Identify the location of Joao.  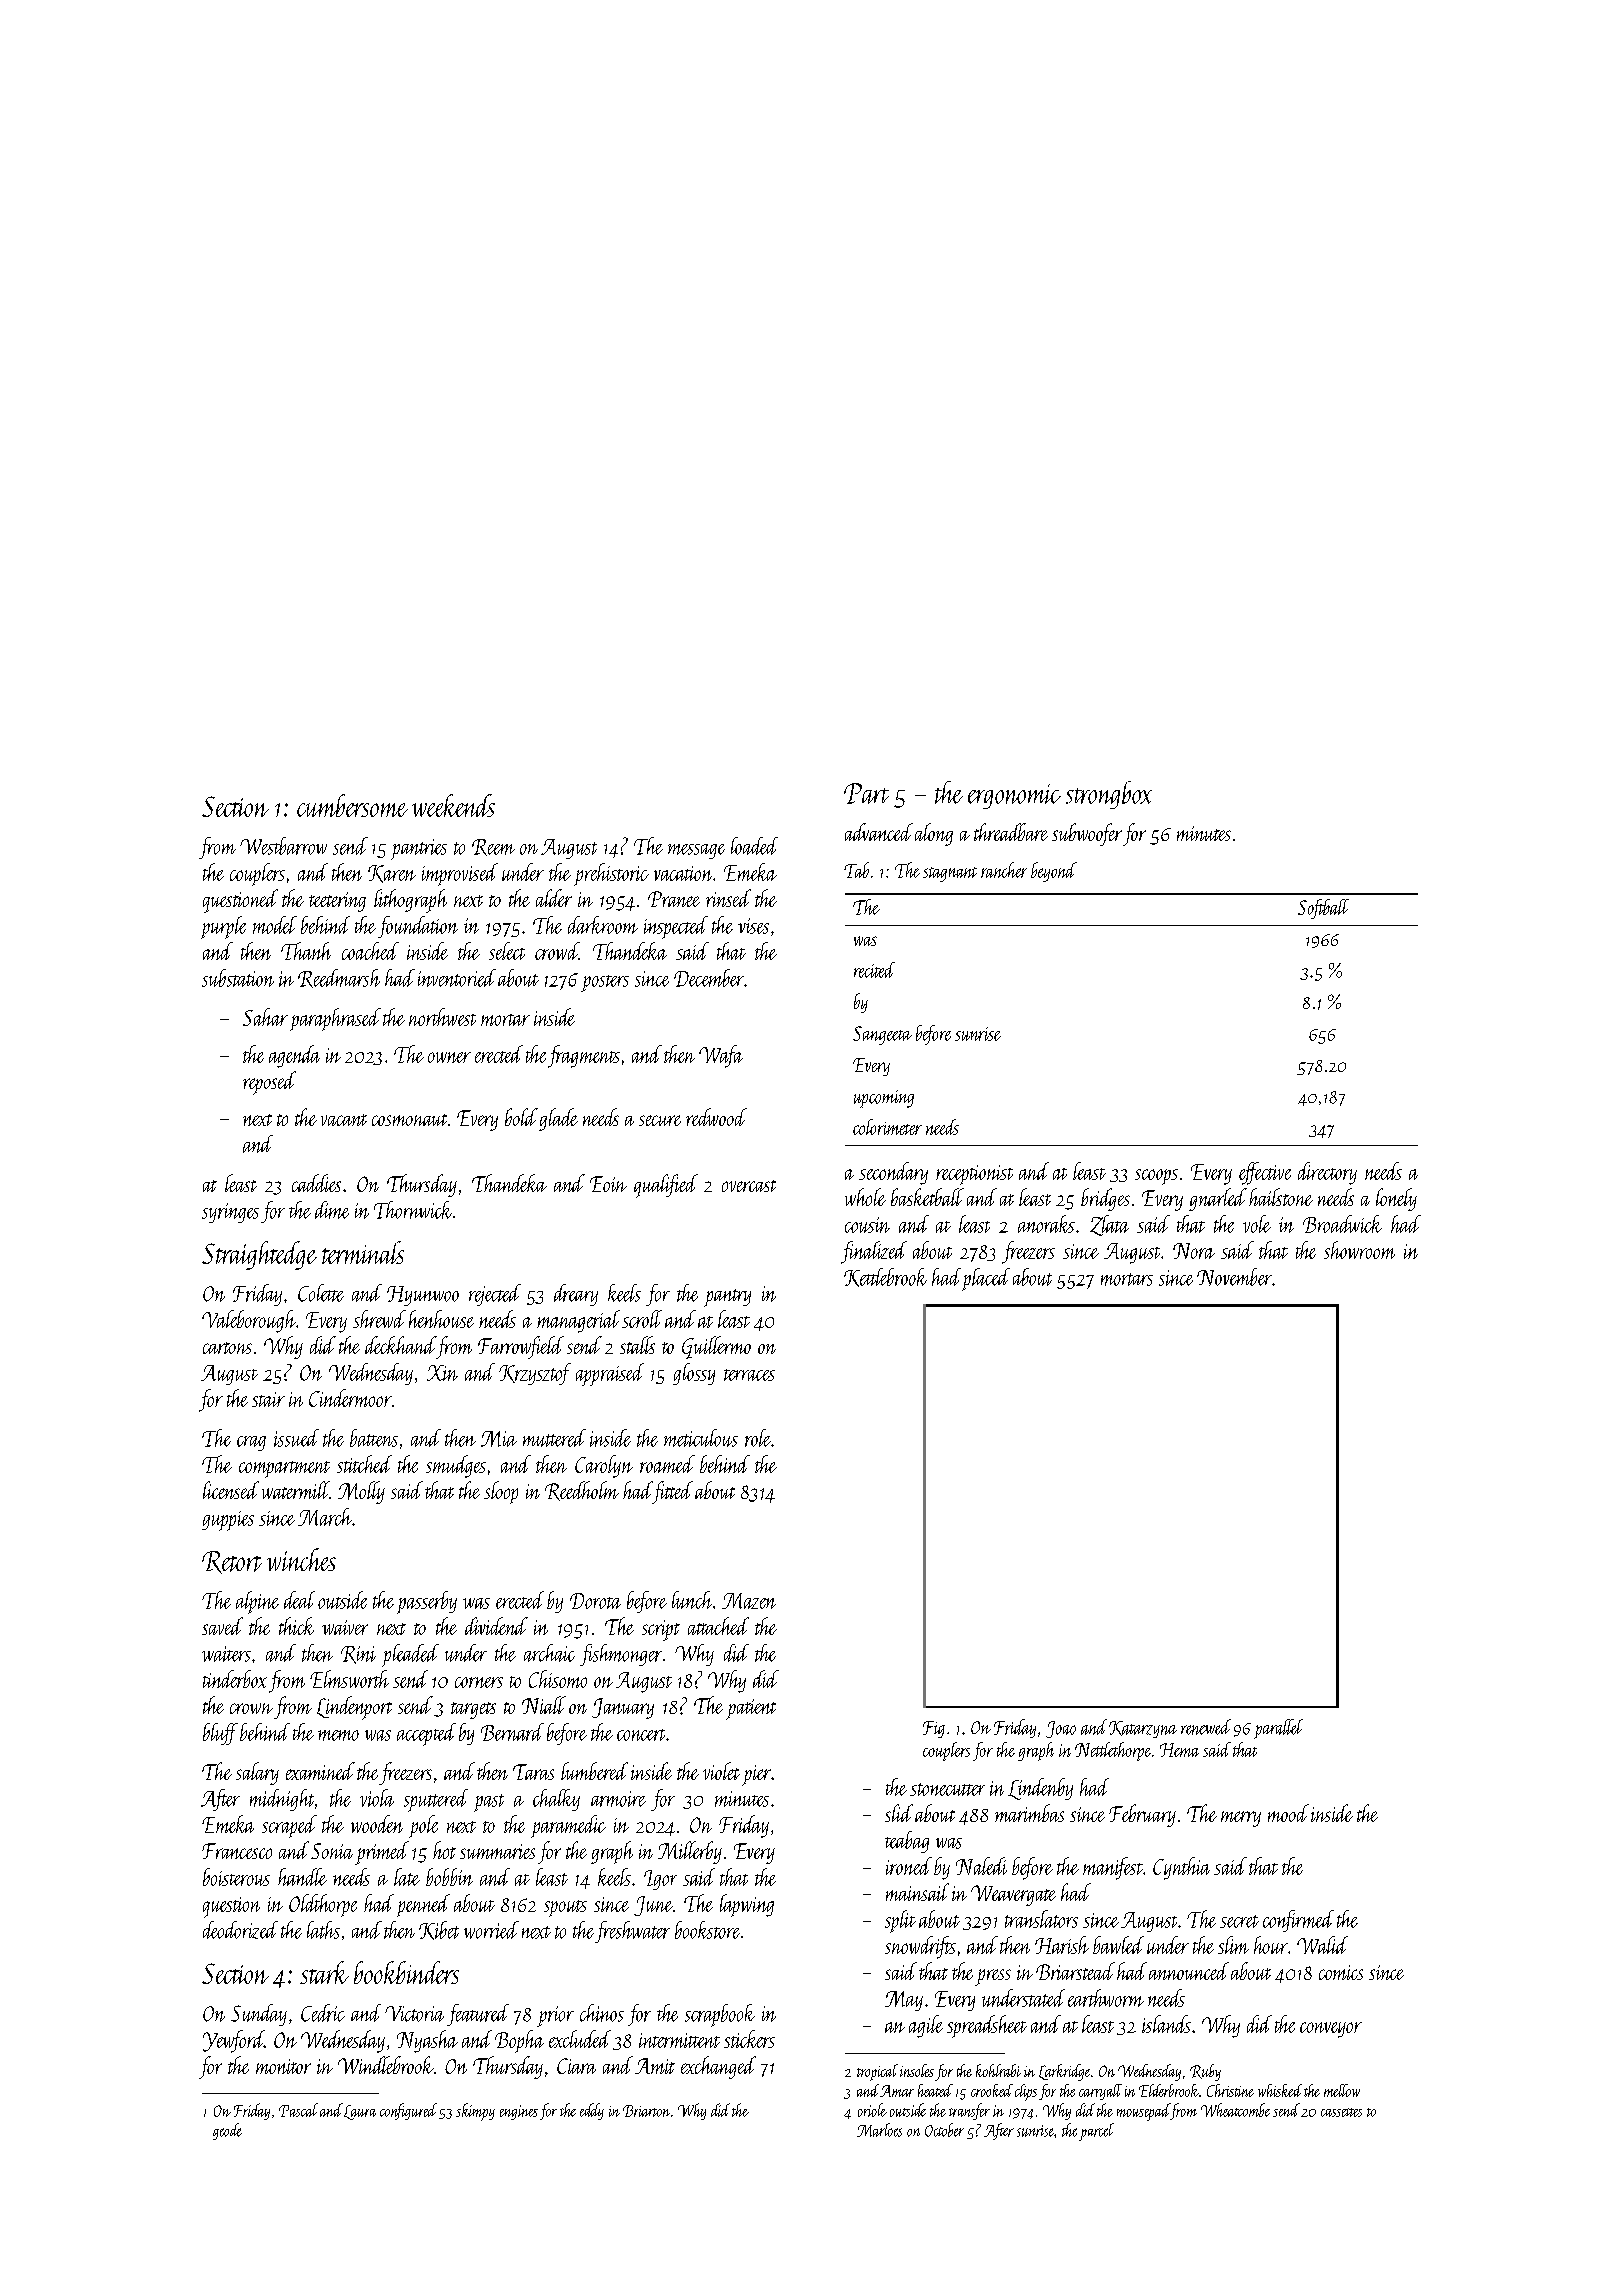
(1061, 1729).
